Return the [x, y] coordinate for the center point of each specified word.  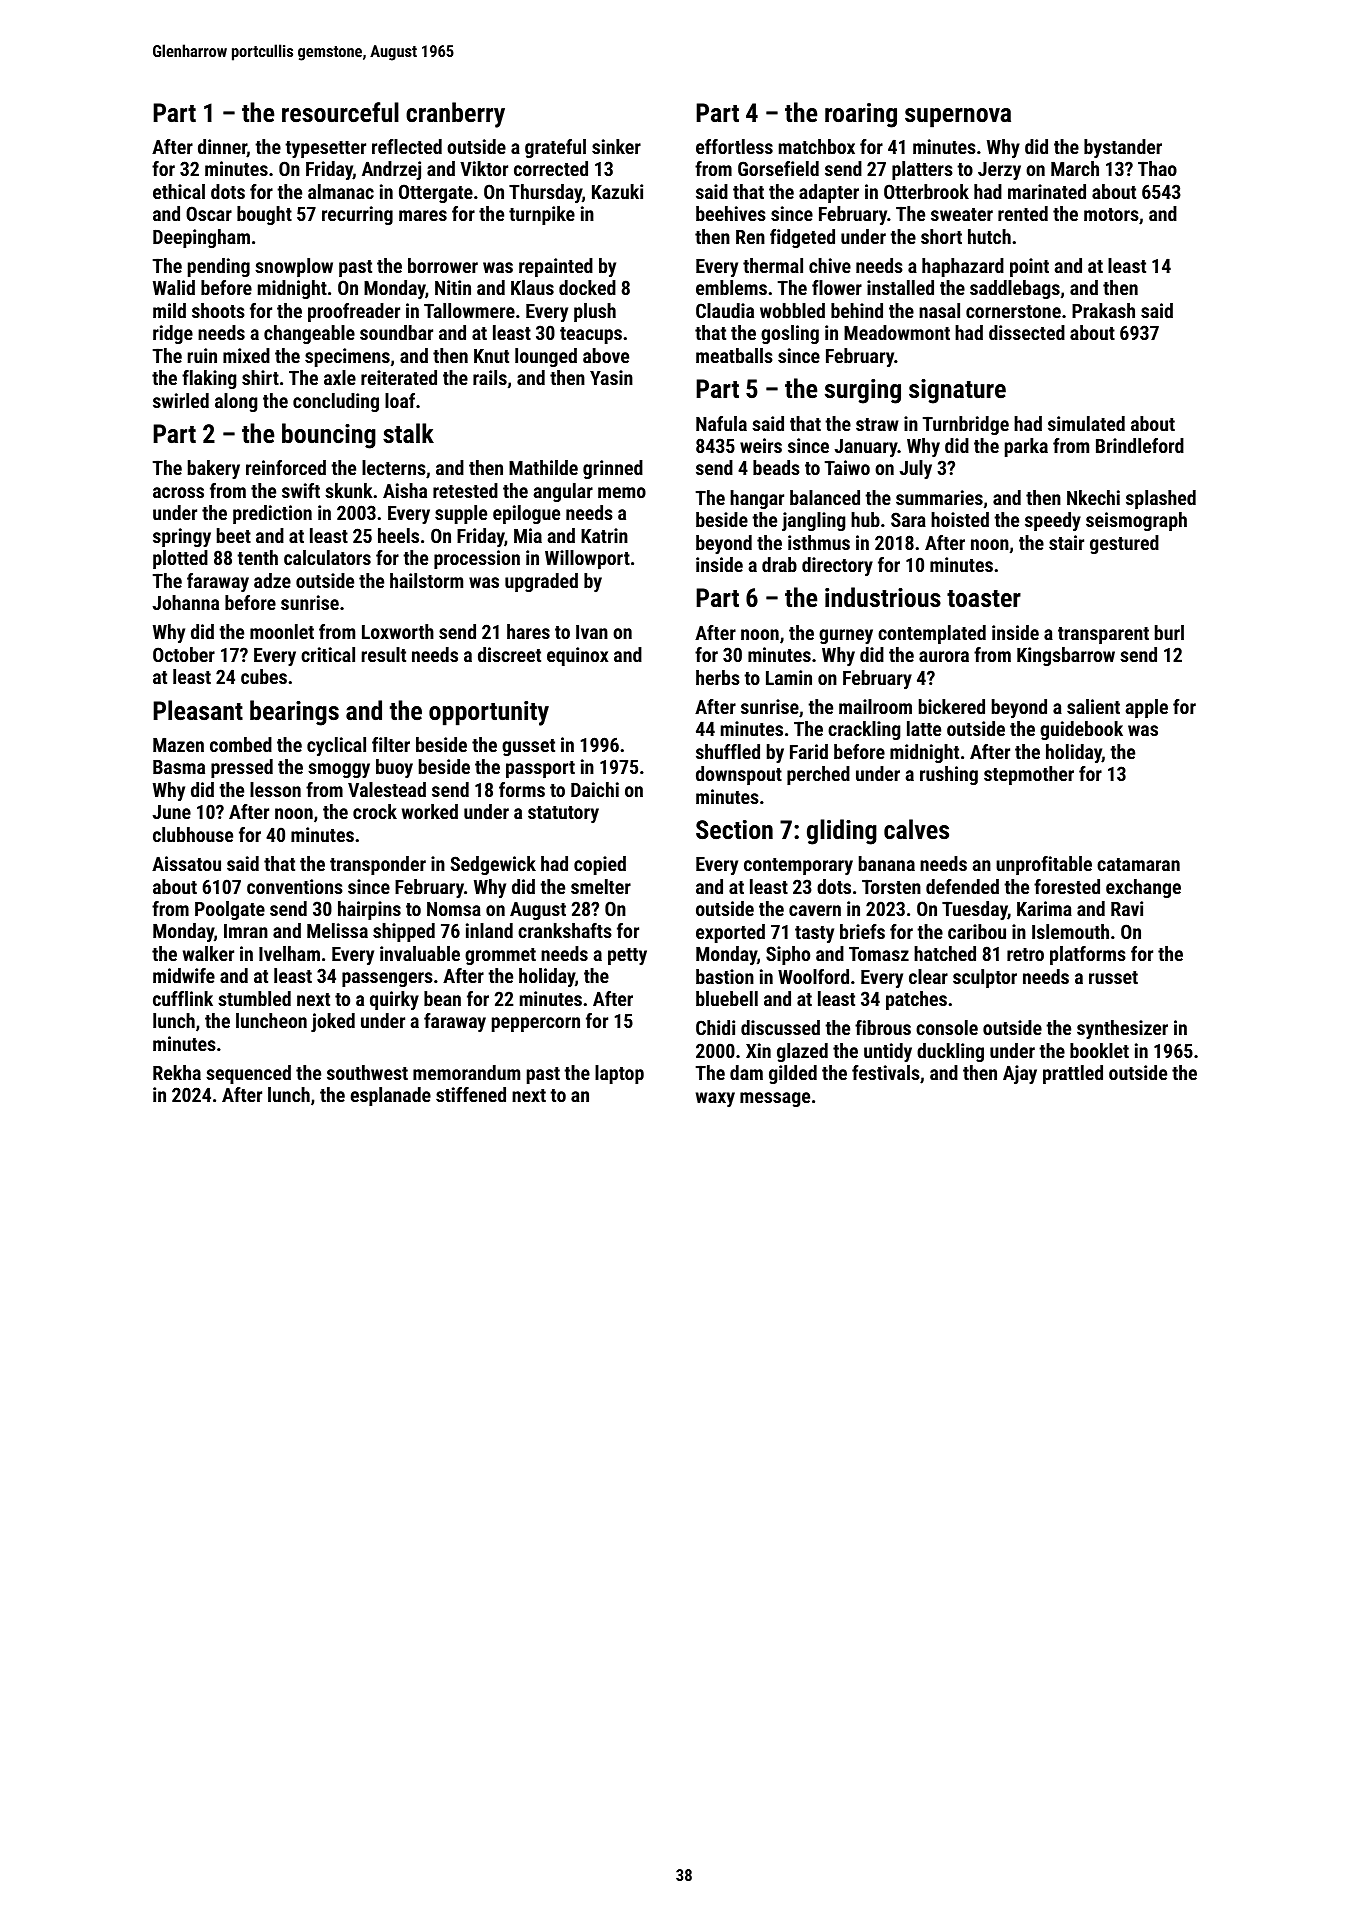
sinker [616, 146]
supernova [958, 118]
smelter [601, 886]
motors [1111, 214]
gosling [790, 334]
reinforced [286, 467]
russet [1113, 977]
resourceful [340, 112]
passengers [387, 979]
